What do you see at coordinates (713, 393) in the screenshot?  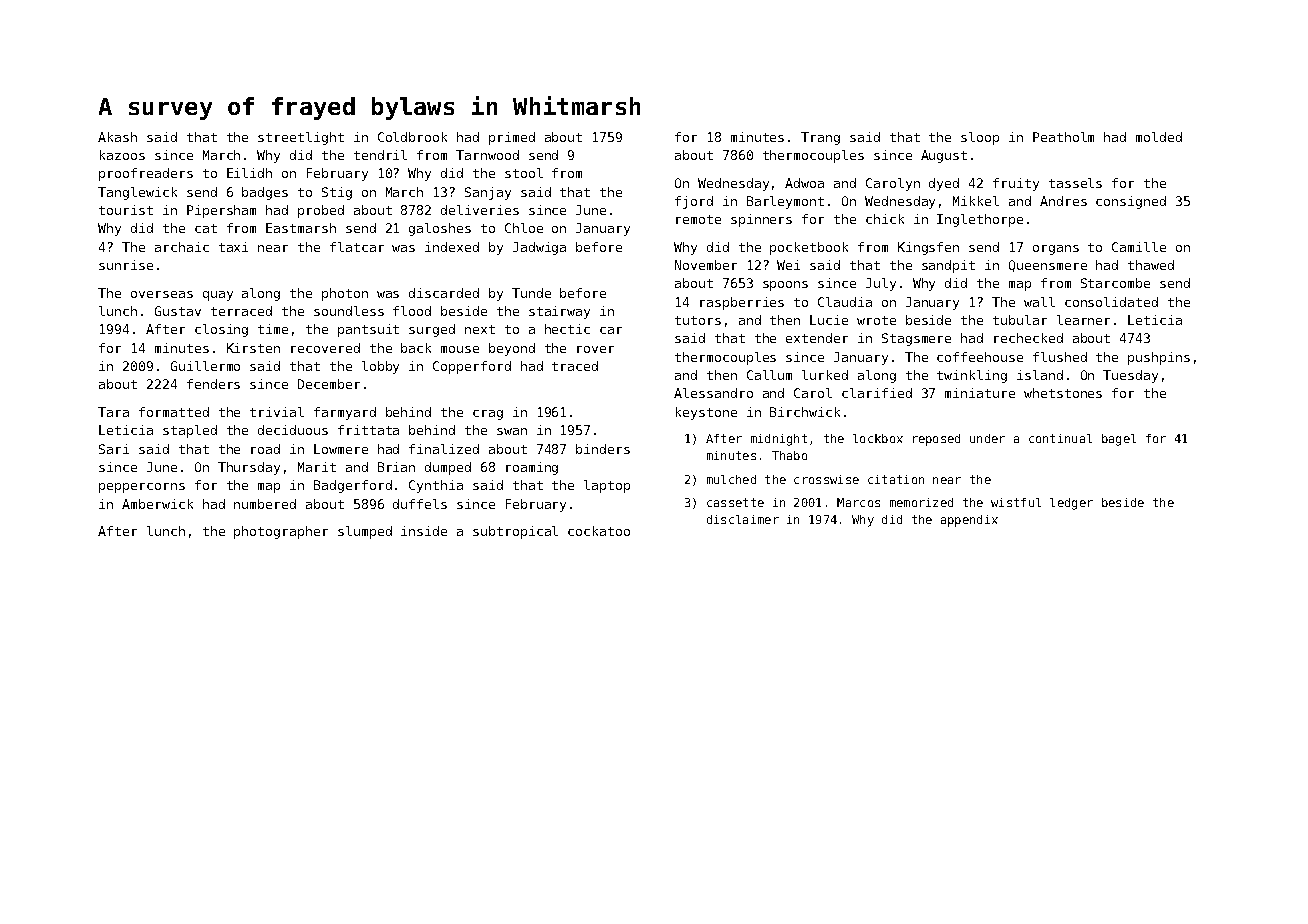 I see `Alessandro` at bounding box center [713, 393].
